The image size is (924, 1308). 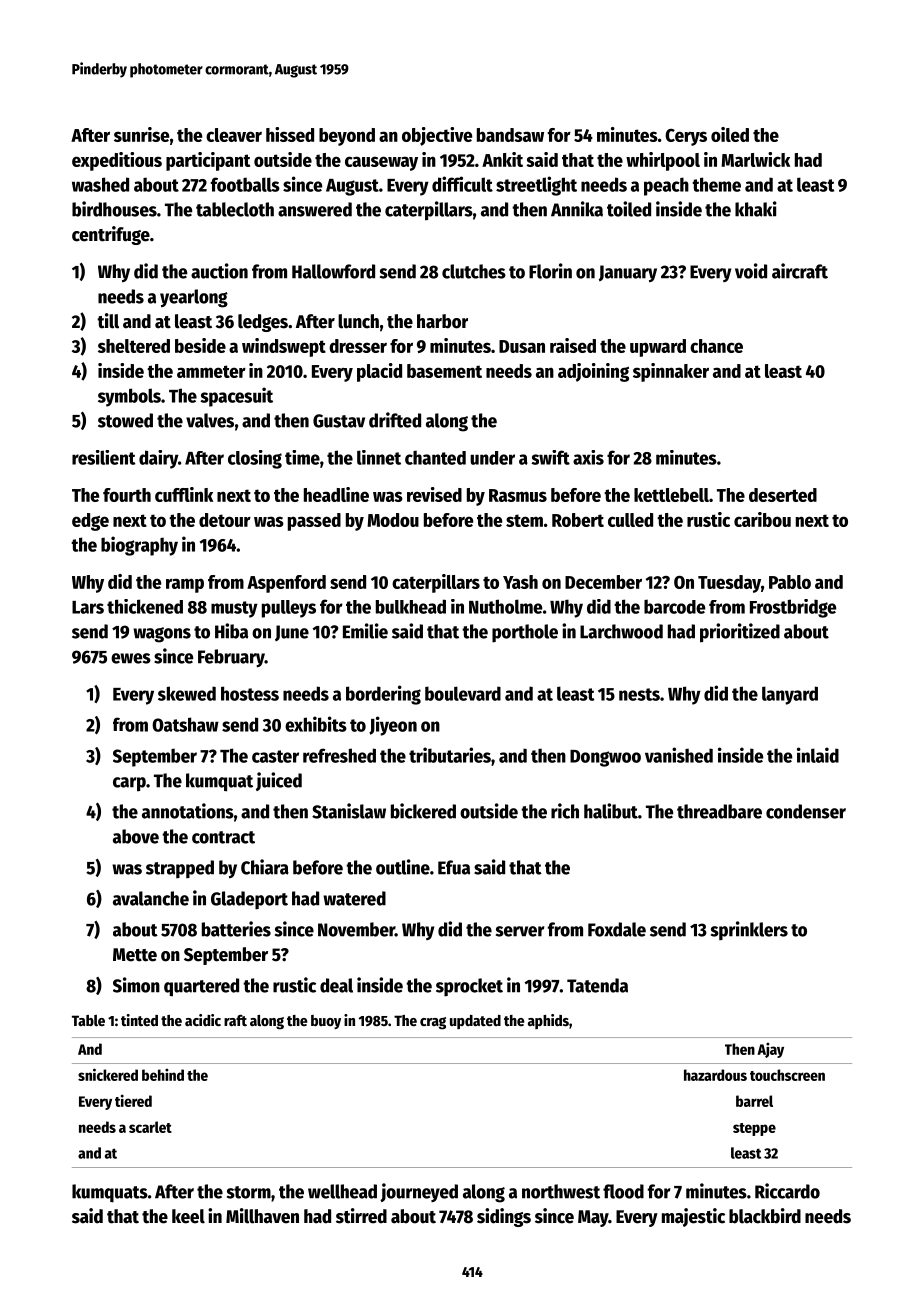 What do you see at coordinates (245, 184) in the page?
I see `footballs` at bounding box center [245, 184].
